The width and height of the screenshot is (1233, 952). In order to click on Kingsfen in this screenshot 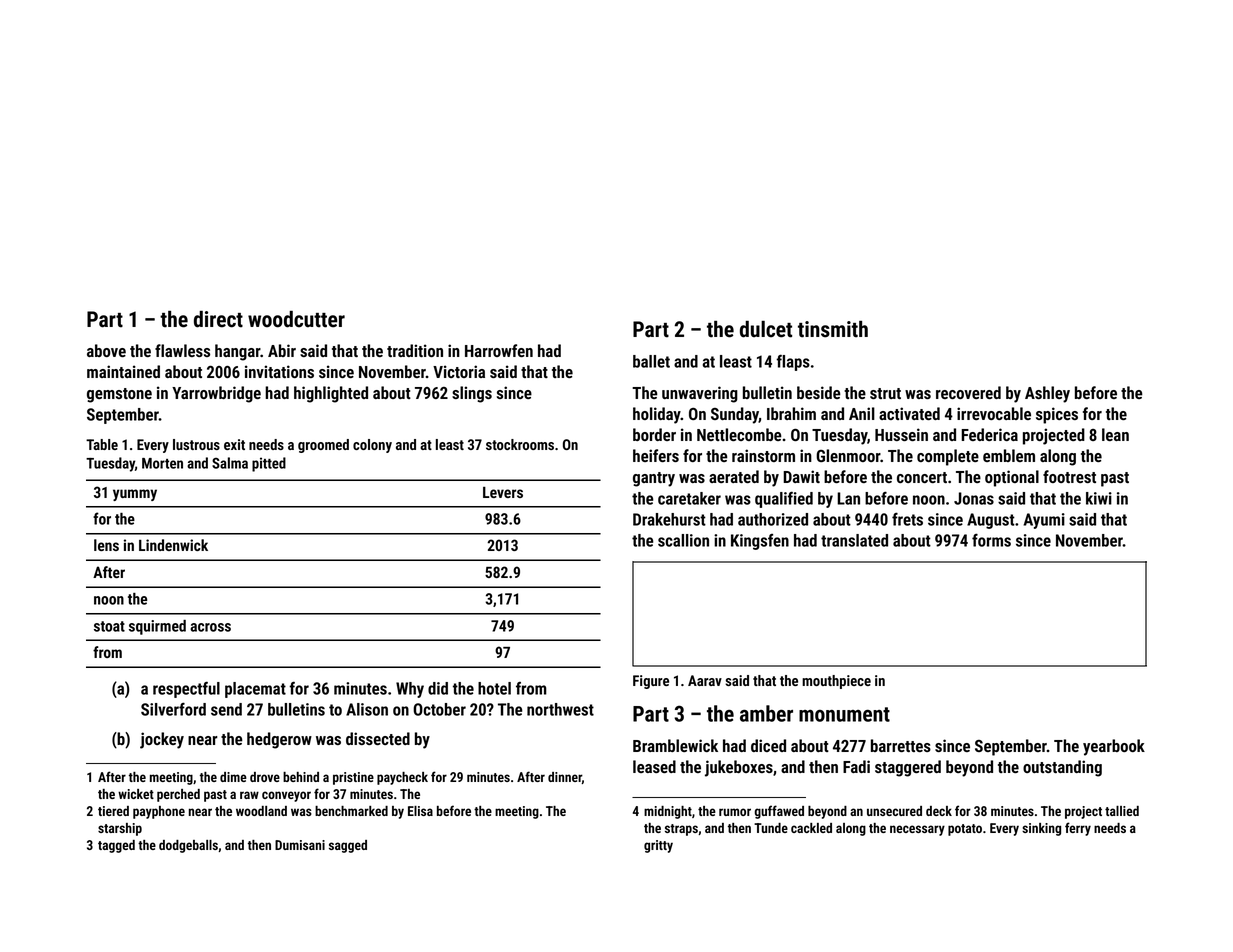, I will do `click(760, 542)`.
